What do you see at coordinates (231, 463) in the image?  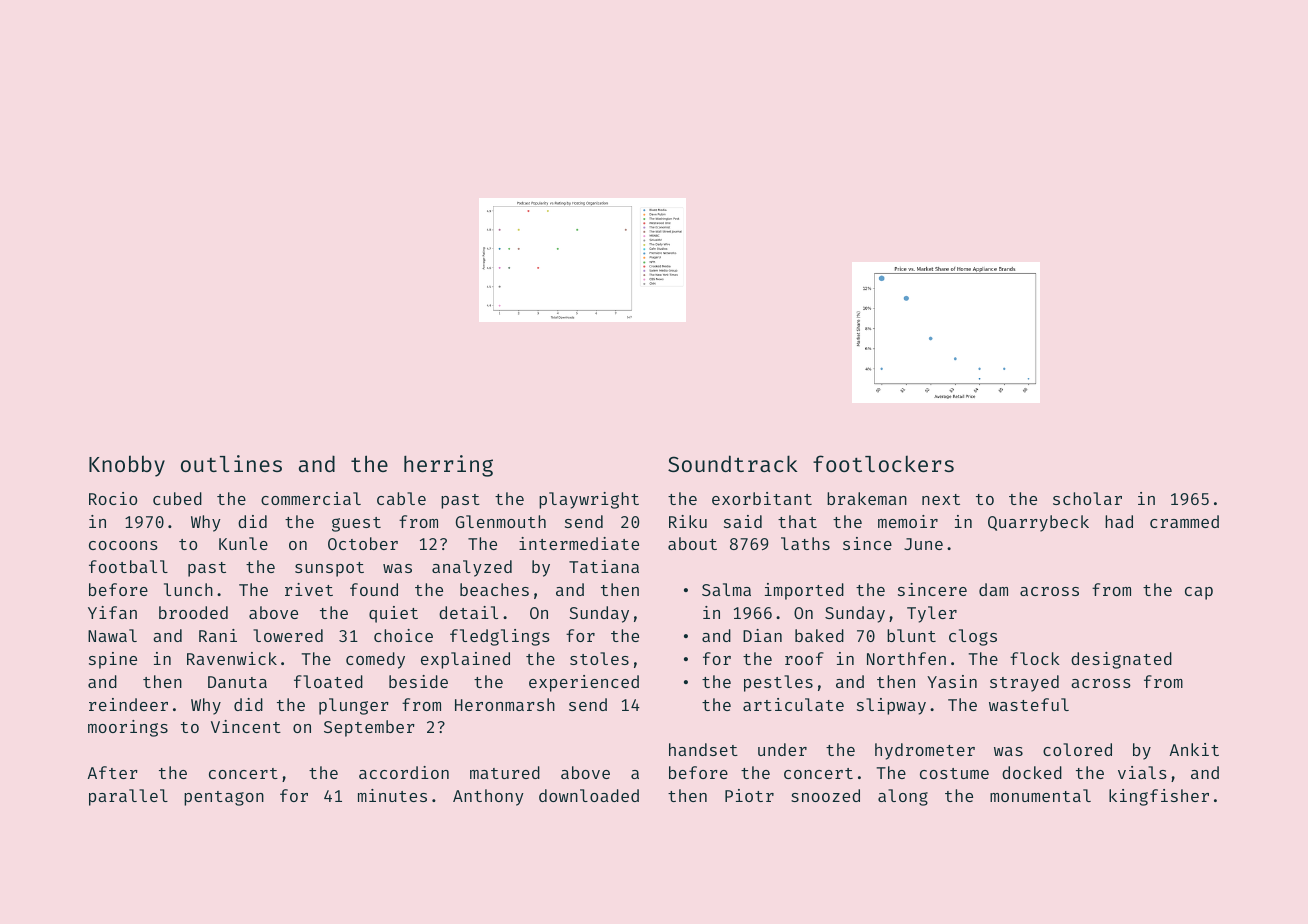 I see `outlines` at bounding box center [231, 463].
